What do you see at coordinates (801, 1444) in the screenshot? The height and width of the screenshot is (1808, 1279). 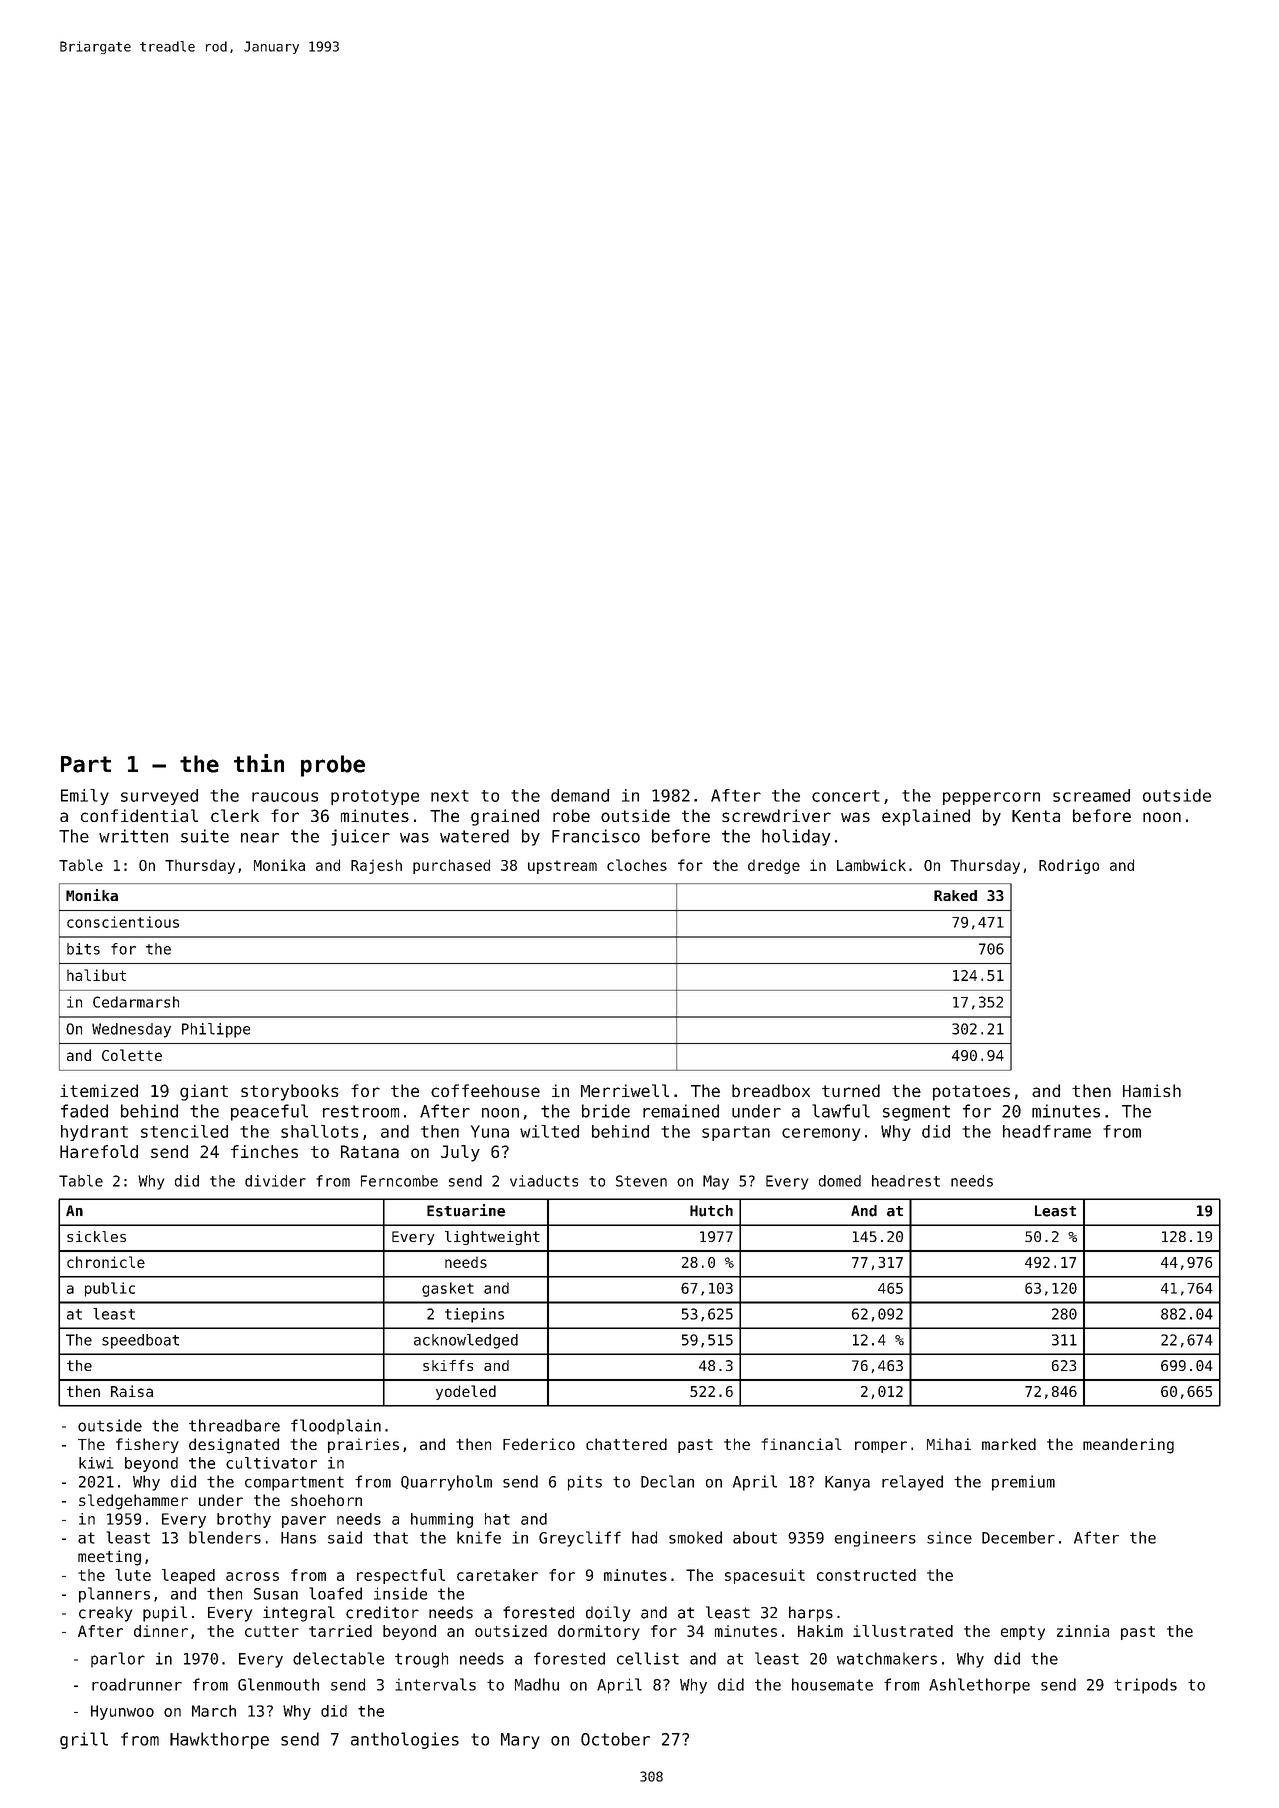 I see `financial` at bounding box center [801, 1444].
